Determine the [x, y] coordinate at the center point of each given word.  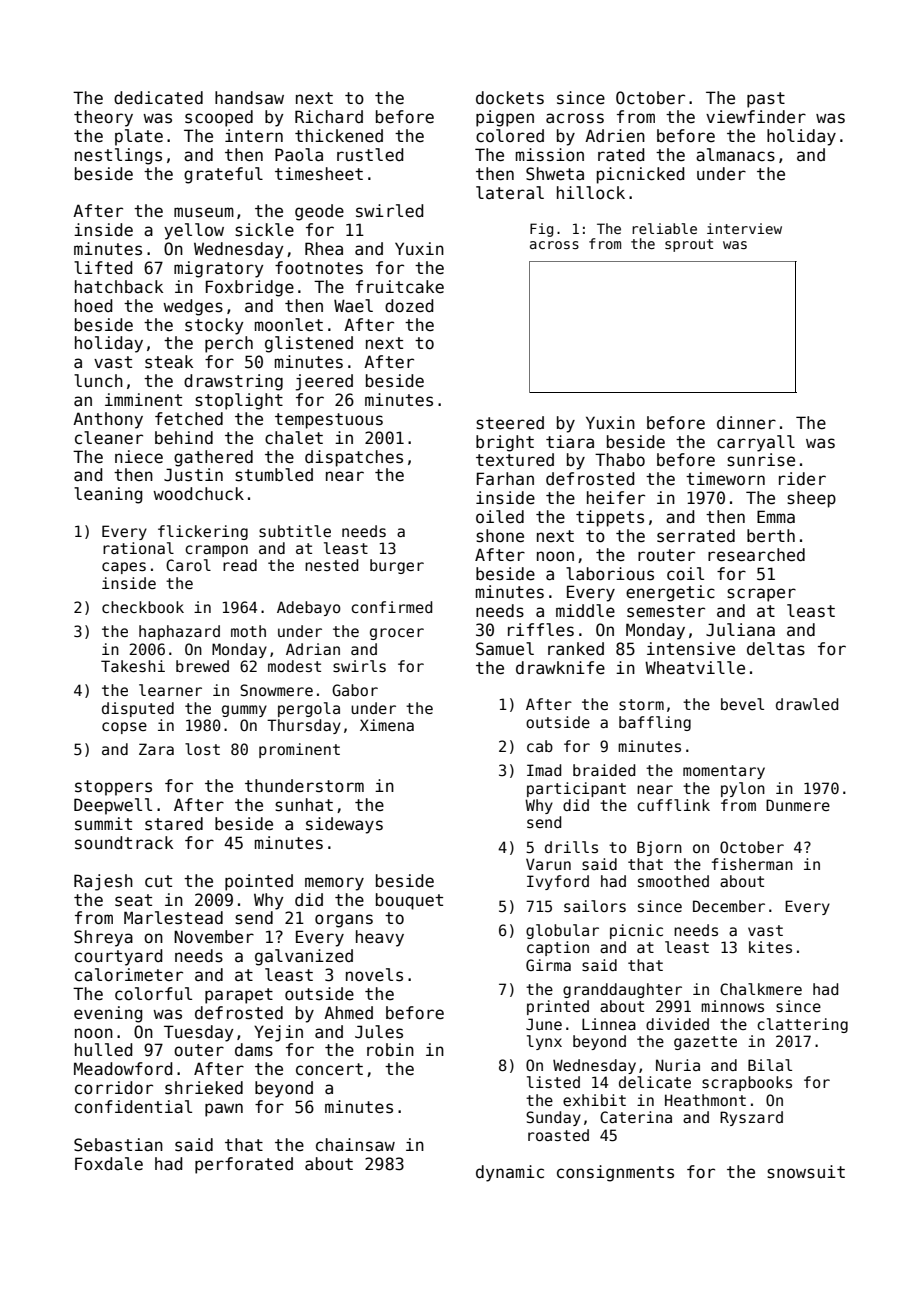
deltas [776, 649]
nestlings [118, 156]
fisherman [752, 864]
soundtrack [124, 843]
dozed [409, 306]
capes [124, 568]
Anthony [108, 420]
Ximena [387, 725]
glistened [309, 344]
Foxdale [109, 1164]
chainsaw [355, 1145]
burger [397, 566]
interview [744, 228]
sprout [689, 245]
